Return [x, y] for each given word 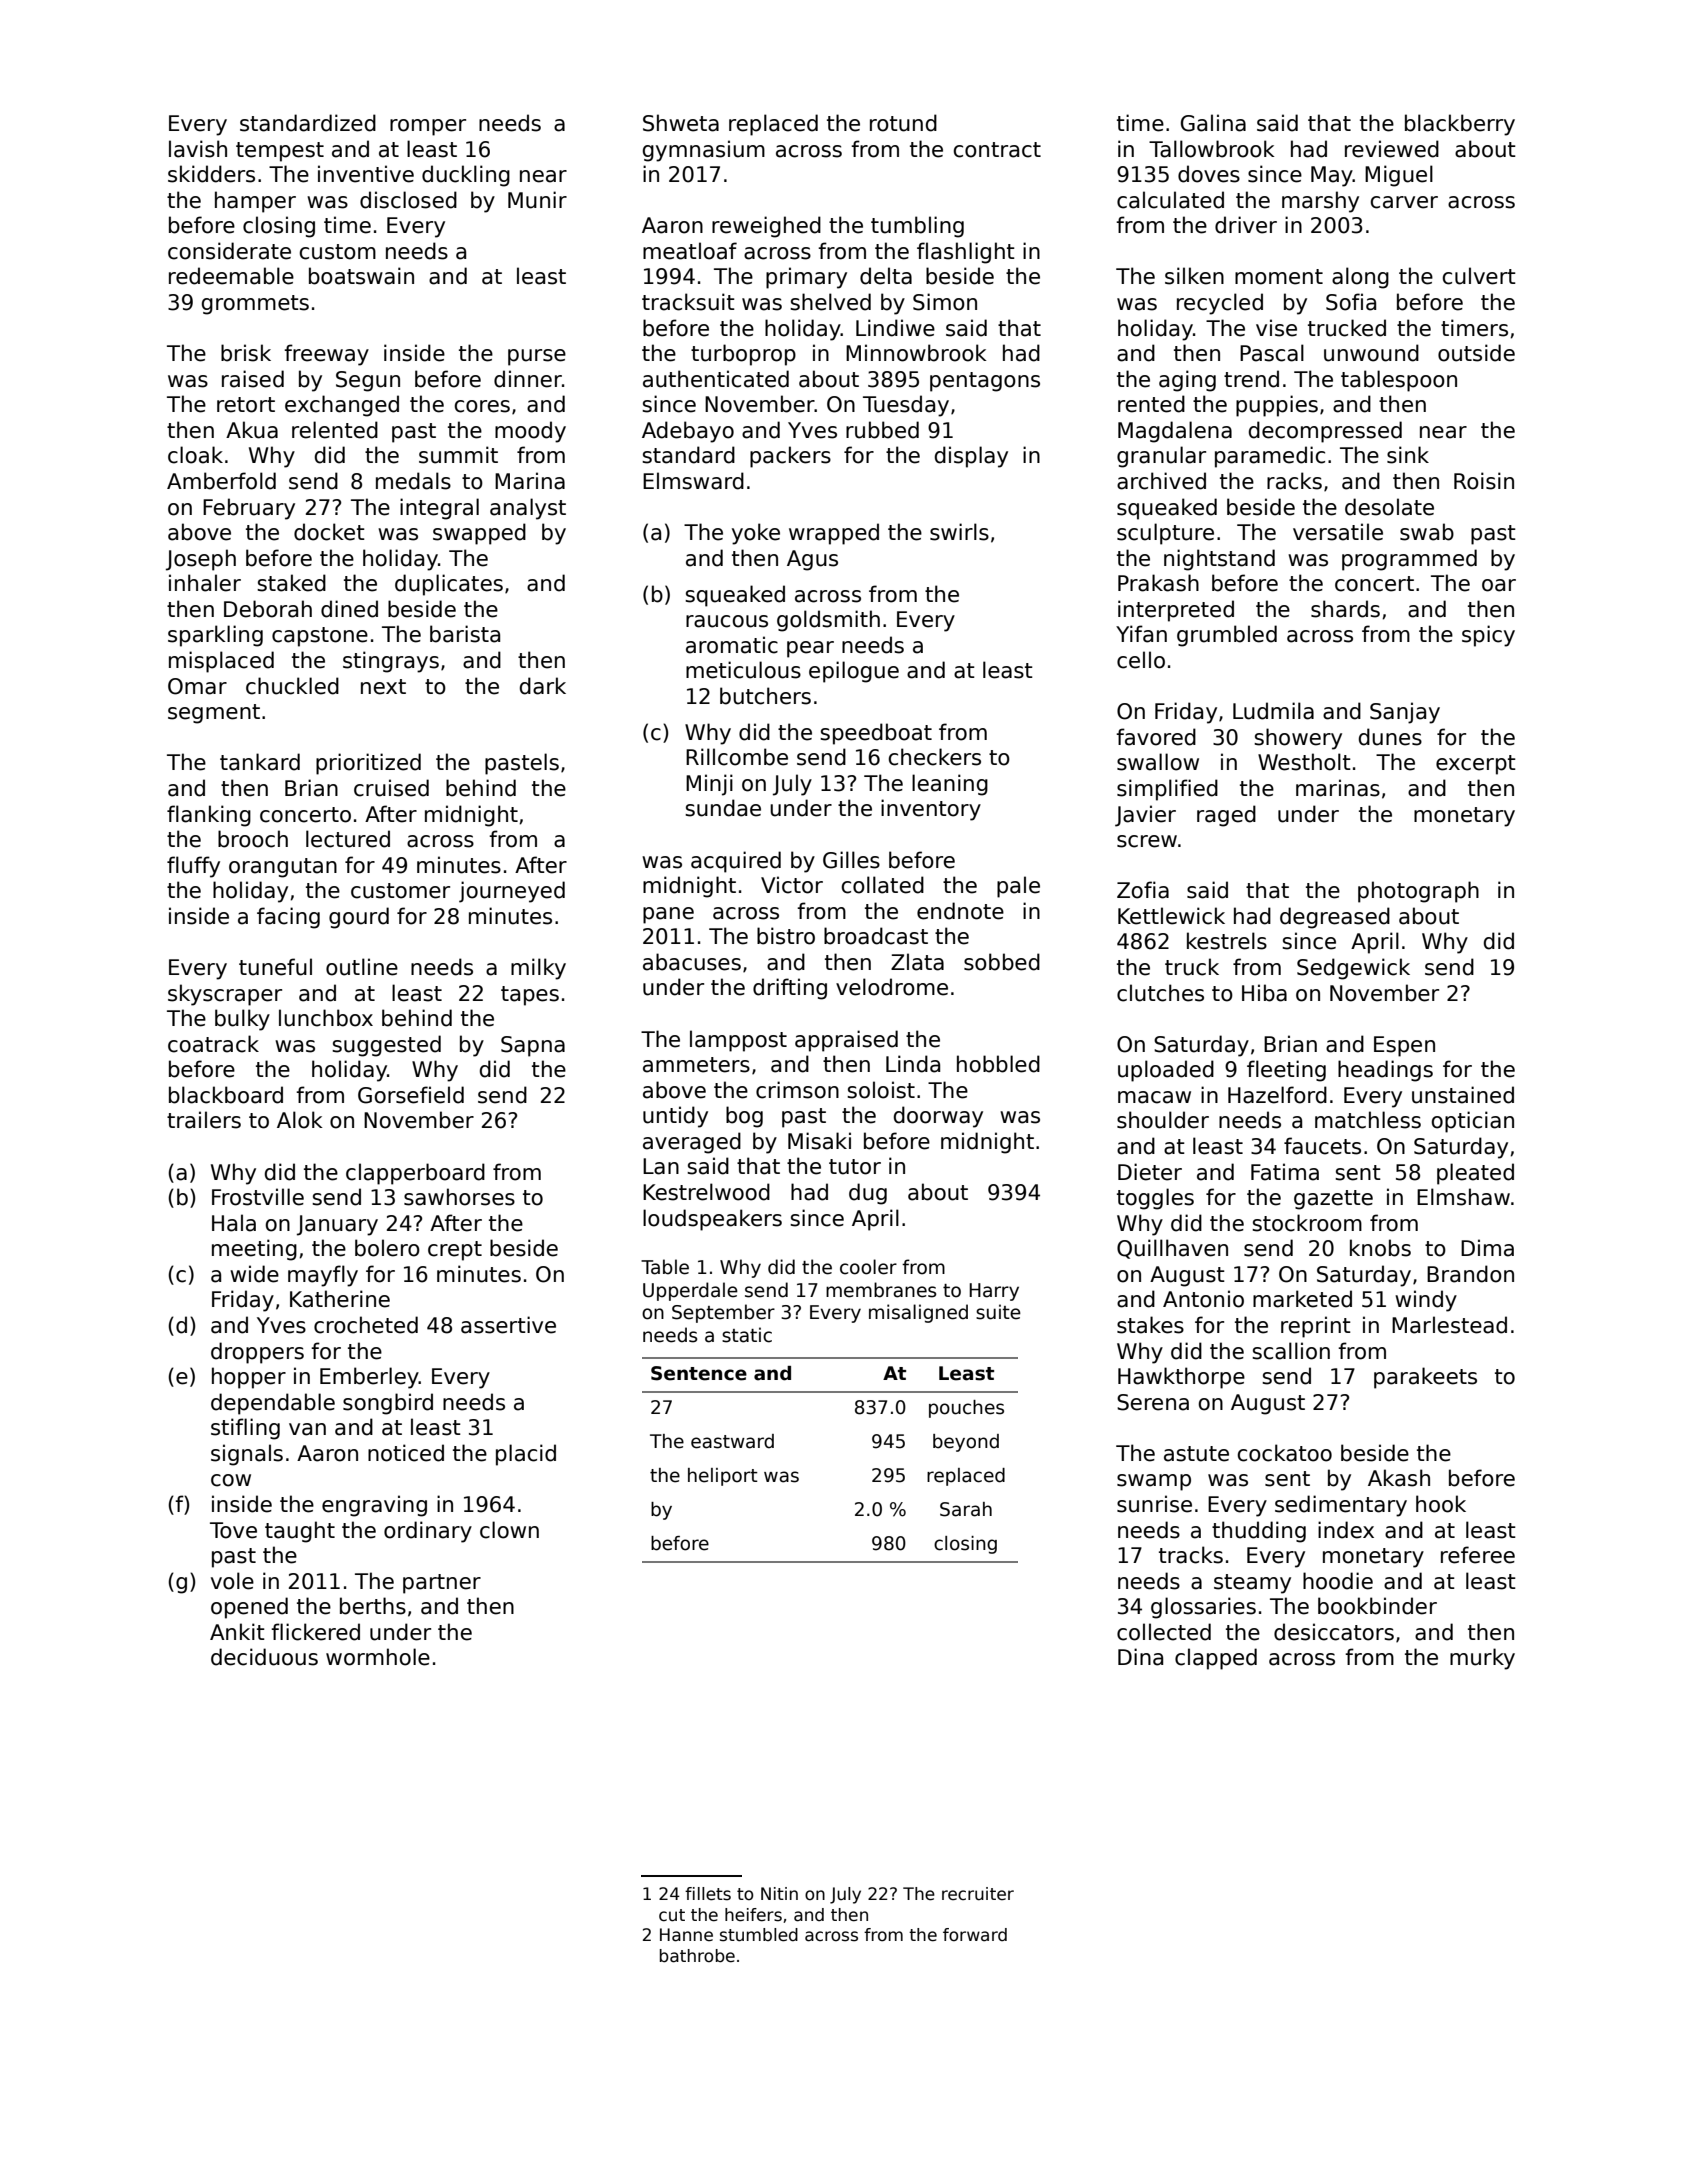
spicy [1488, 636]
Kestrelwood [706, 1192]
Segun [368, 381]
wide [254, 1274]
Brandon [1470, 1274]
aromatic [732, 645]
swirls [959, 532]
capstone [320, 637]
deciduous [264, 1657]
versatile [1338, 532]
